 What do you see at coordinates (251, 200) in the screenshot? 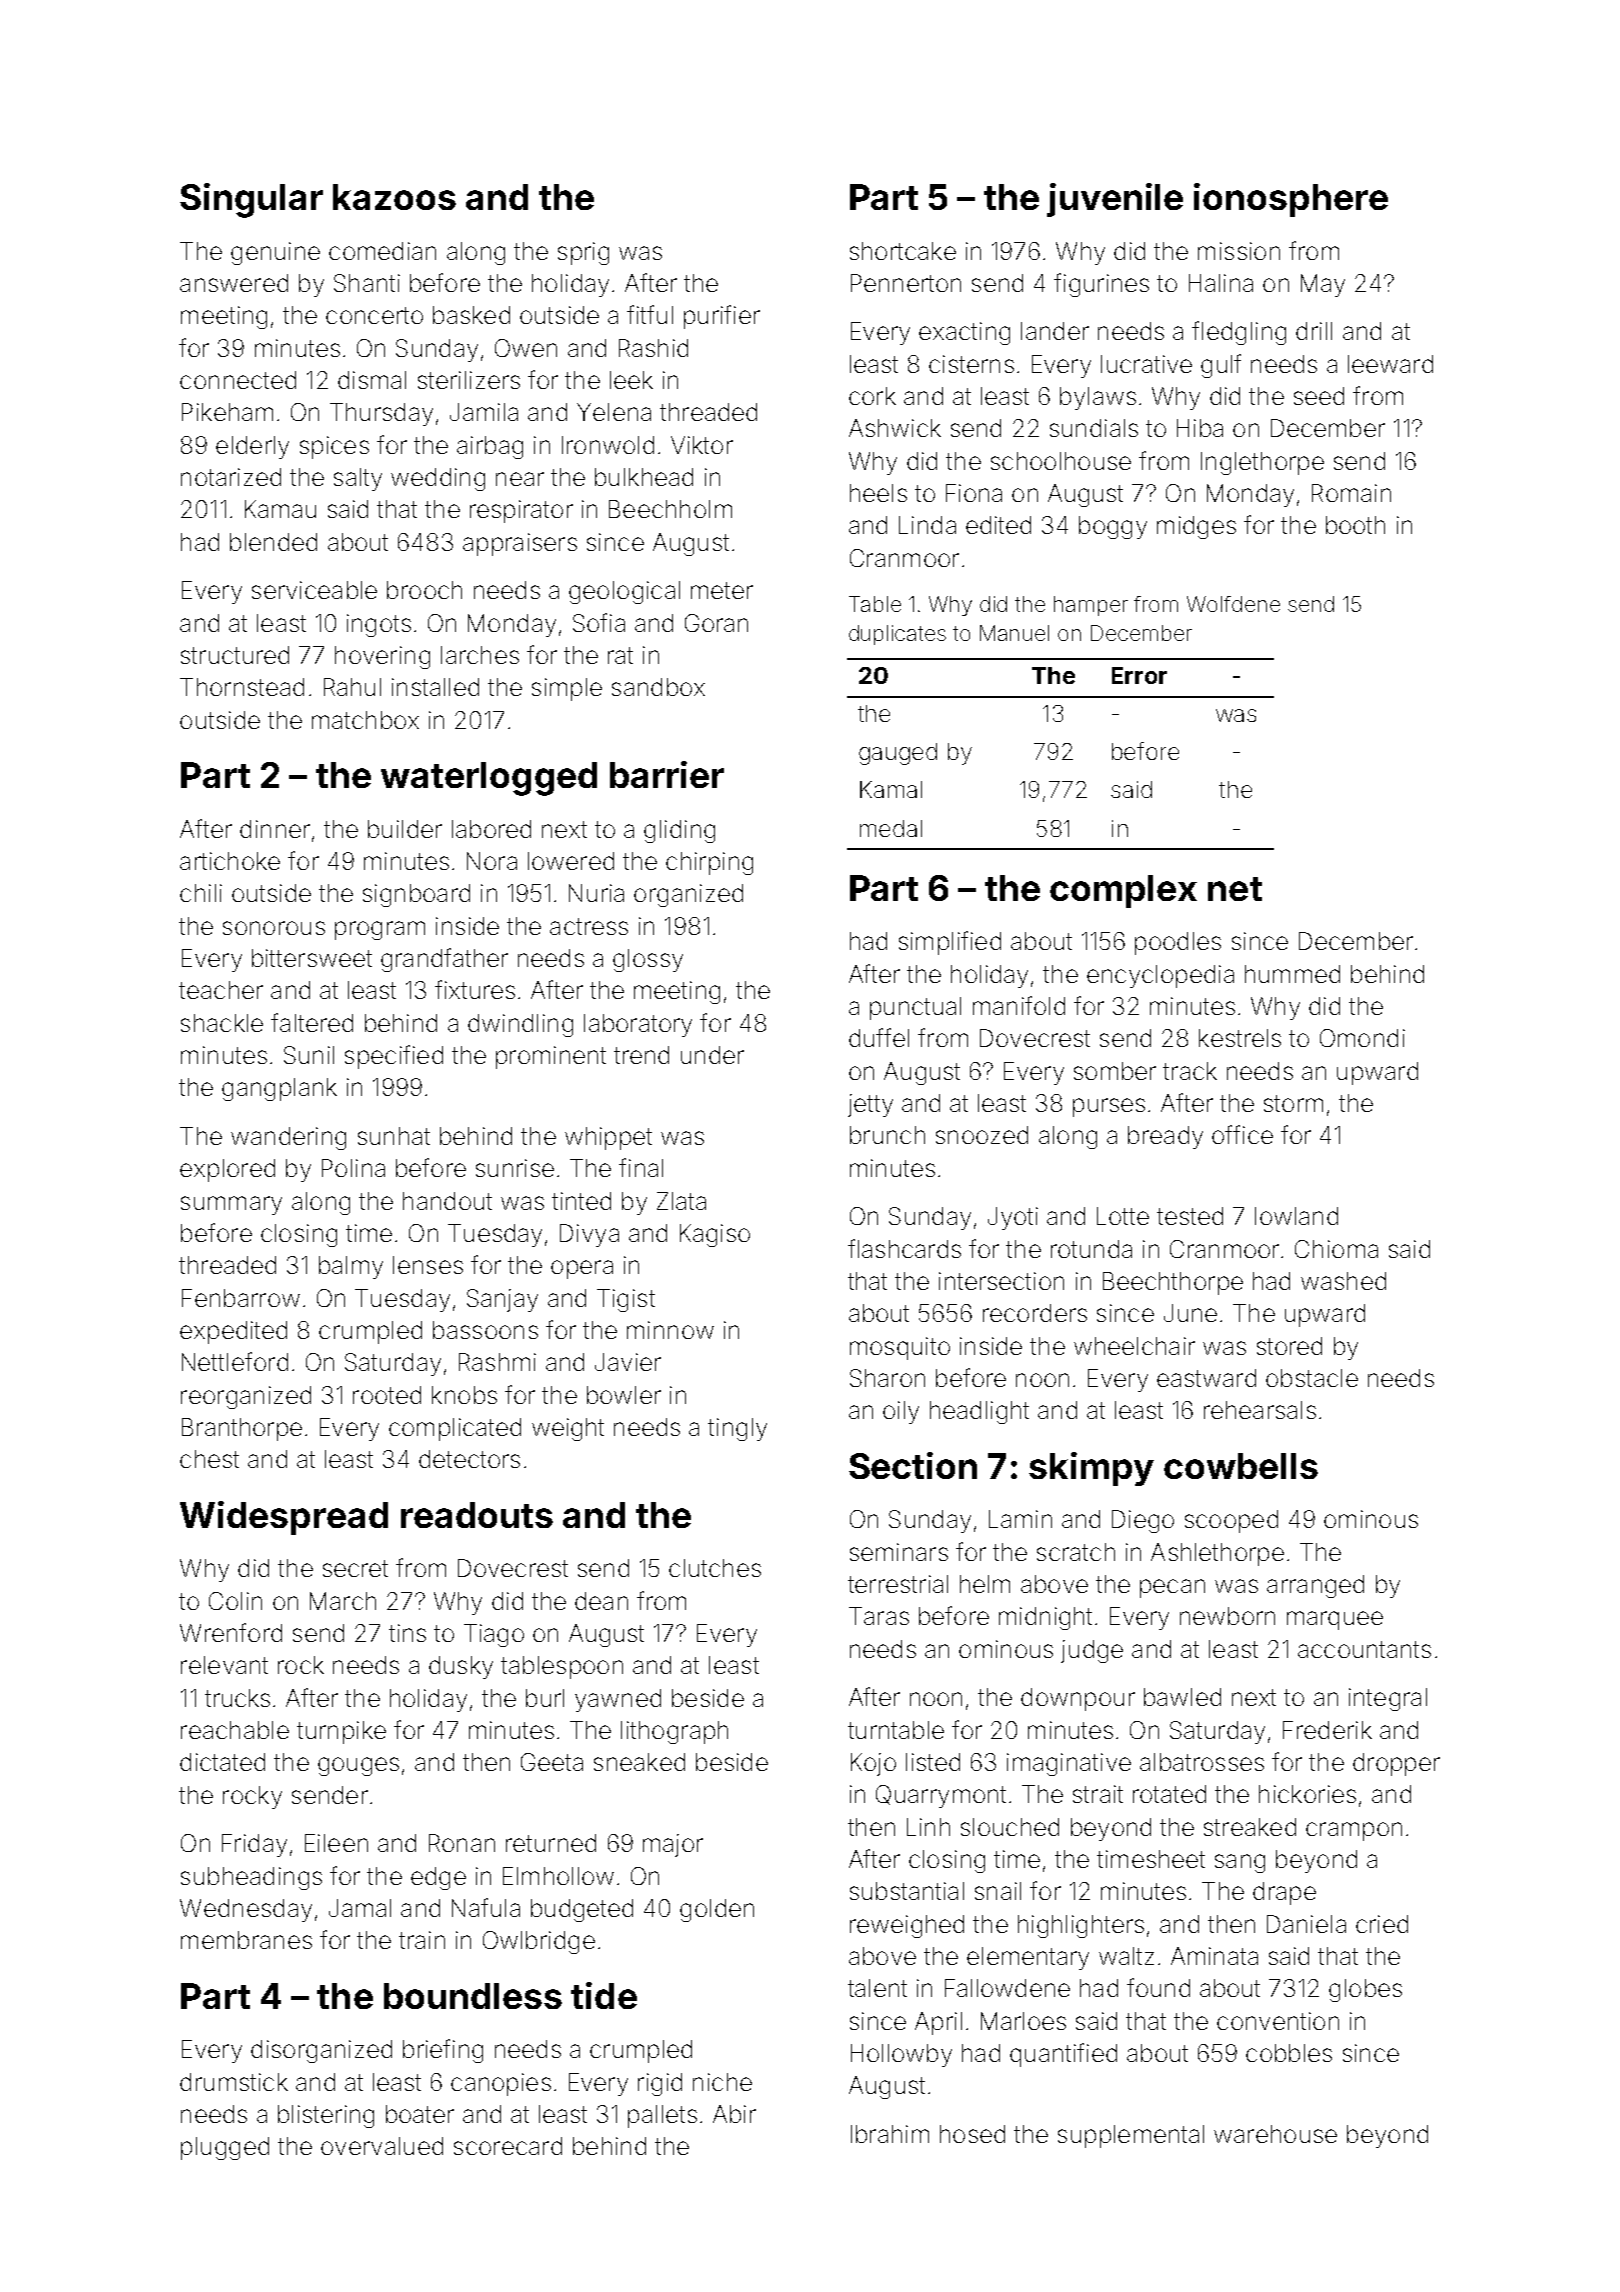
I see `Singular` at bounding box center [251, 200].
